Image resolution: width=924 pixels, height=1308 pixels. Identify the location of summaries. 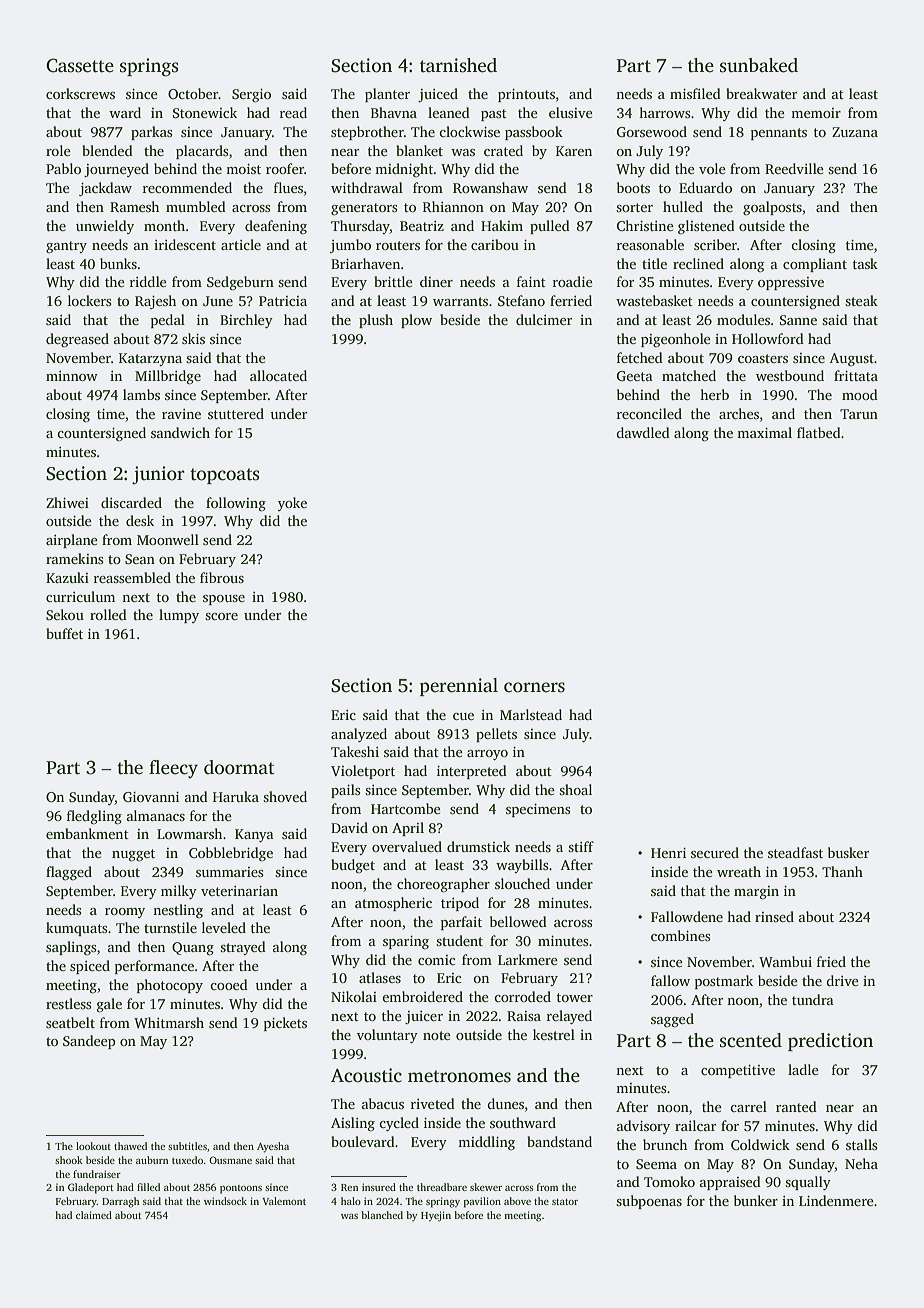
(229, 872).
